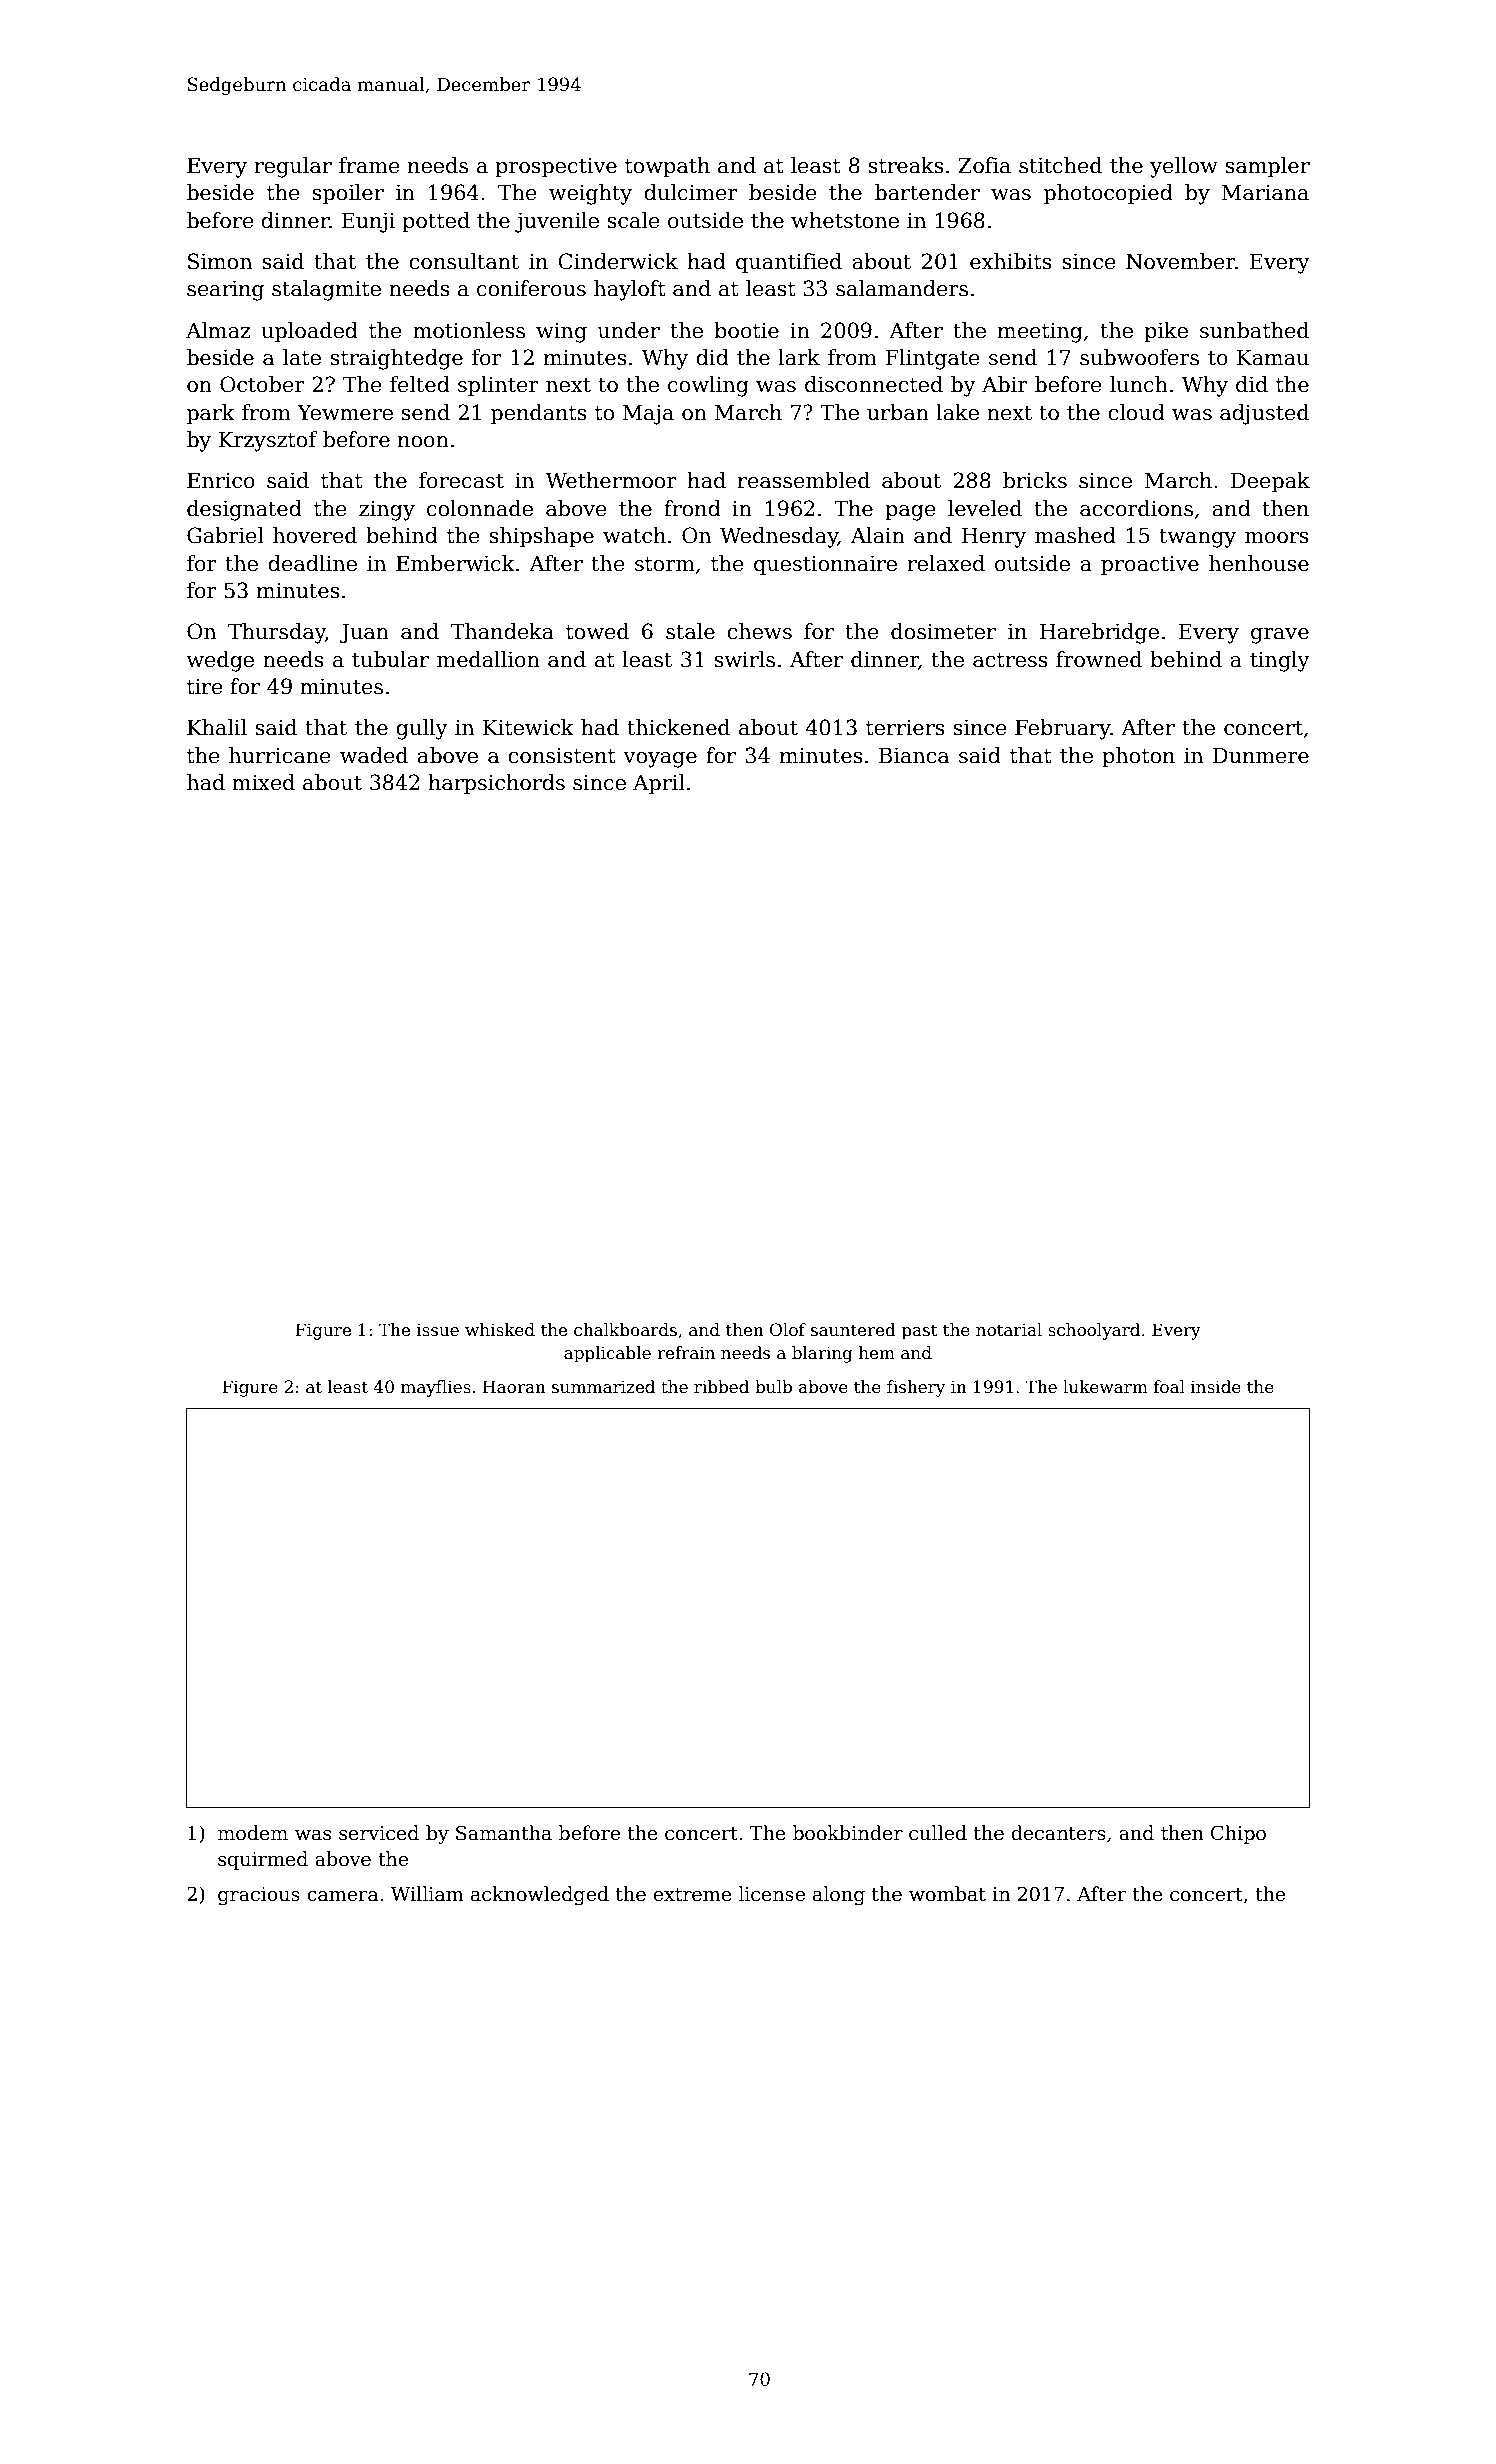  What do you see at coordinates (1216, 1387) in the screenshot?
I see `inside` at bounding box center [1216, 1387].
